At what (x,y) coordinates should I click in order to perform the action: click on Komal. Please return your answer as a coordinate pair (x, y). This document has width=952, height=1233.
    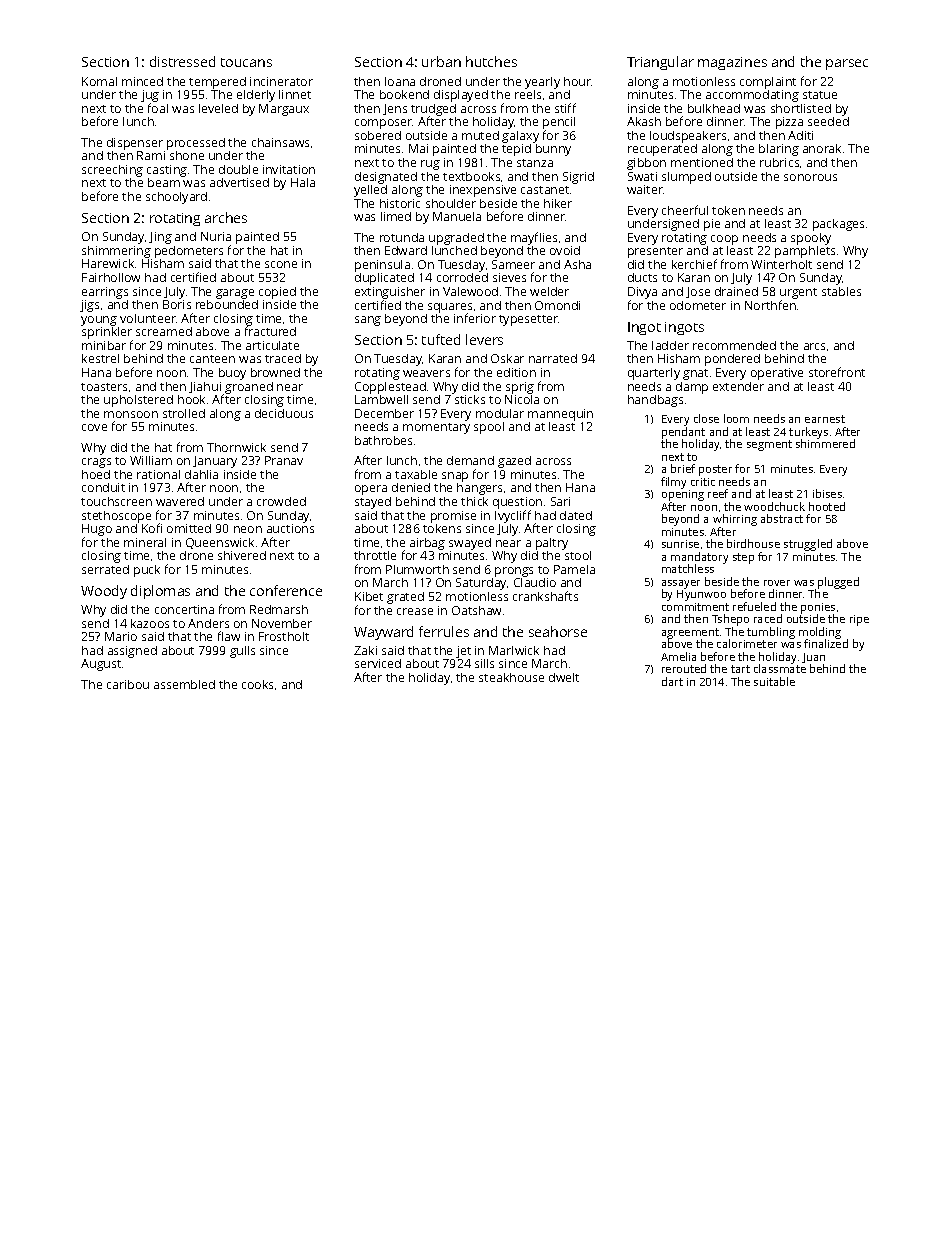
    Looking at the image, I should click on (99, 81).
